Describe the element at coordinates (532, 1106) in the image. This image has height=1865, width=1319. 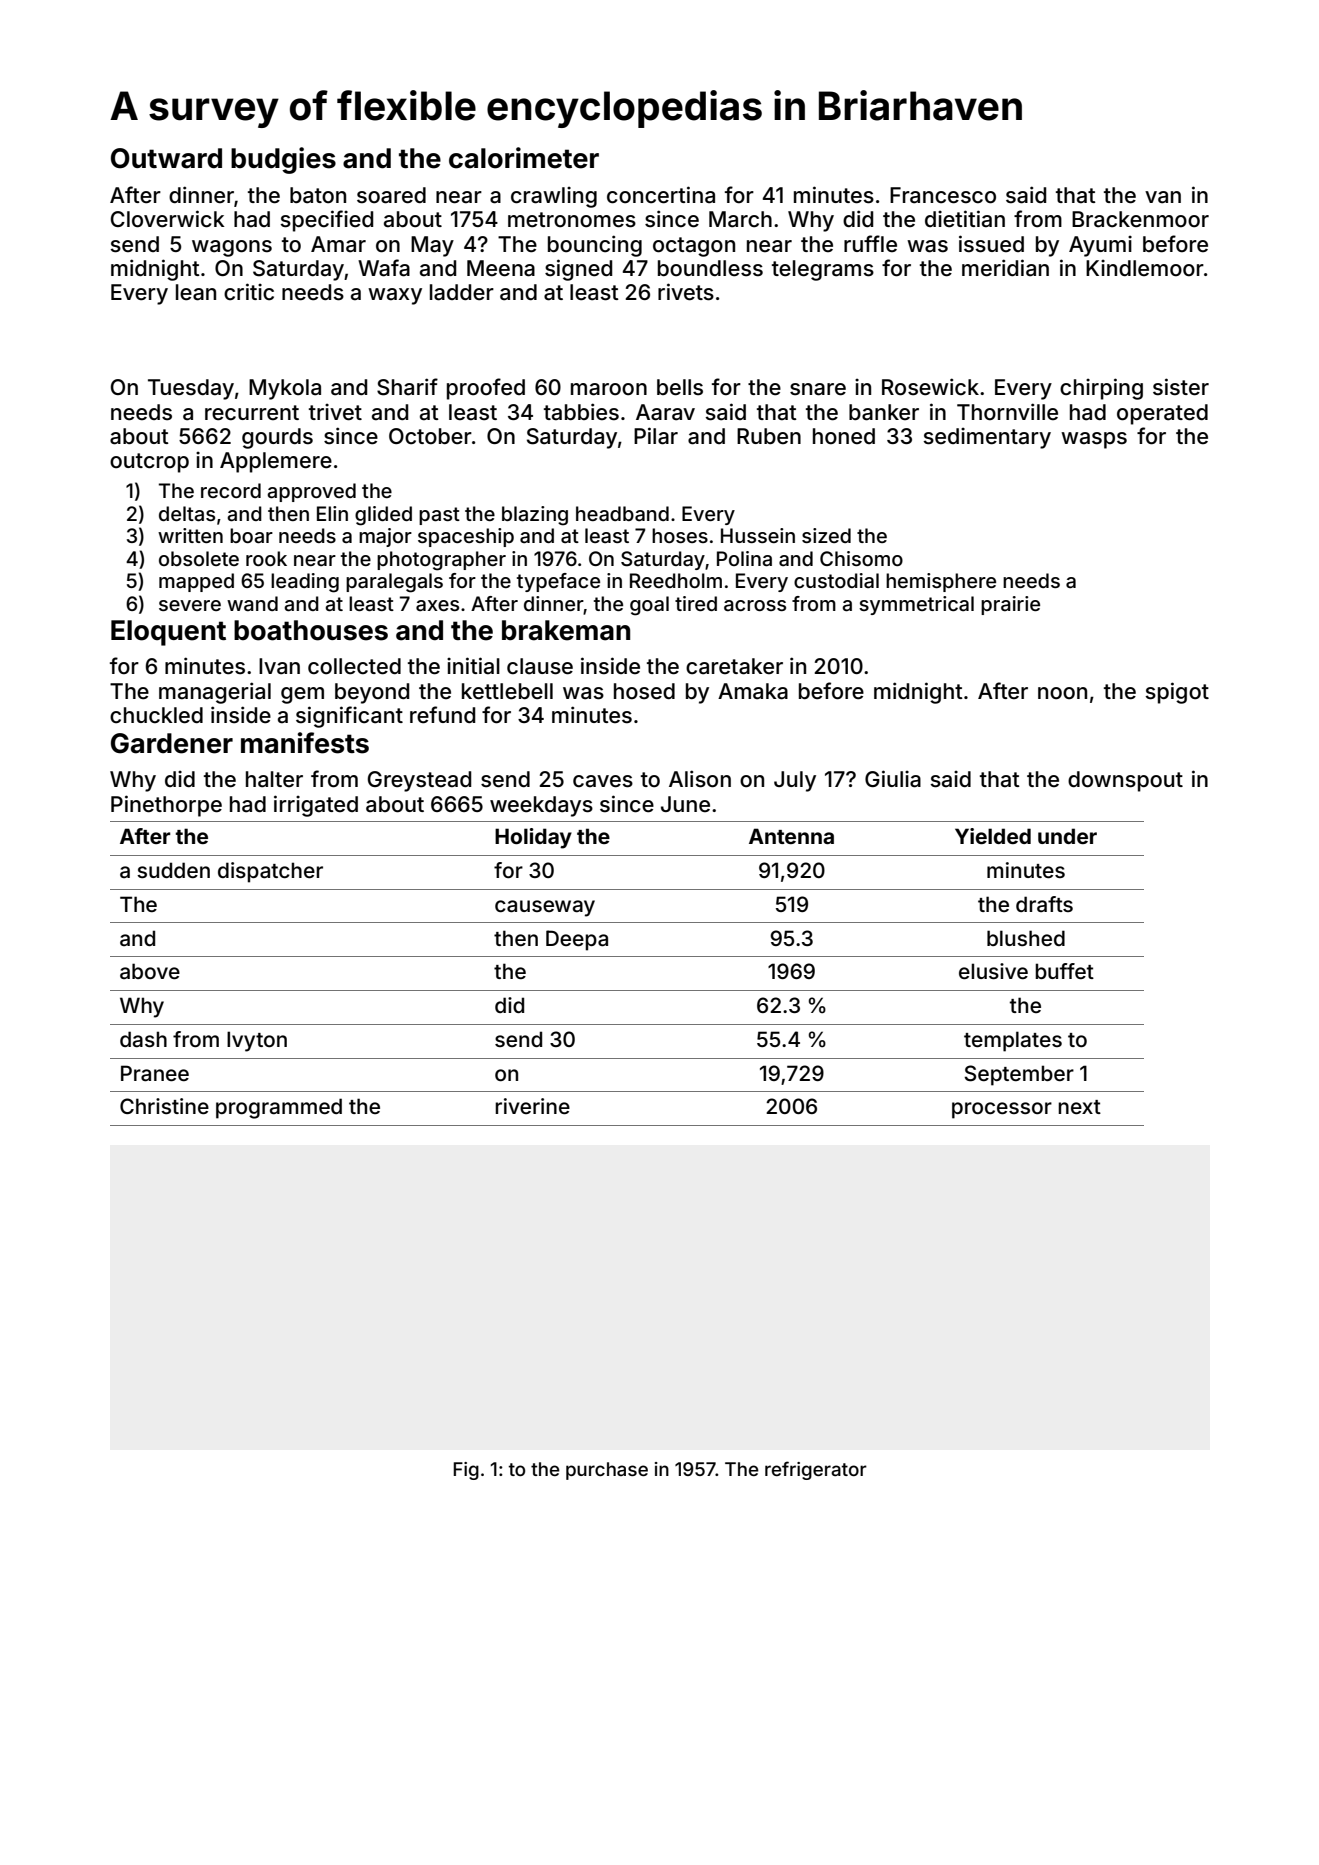
I see `riverine` at that location.
